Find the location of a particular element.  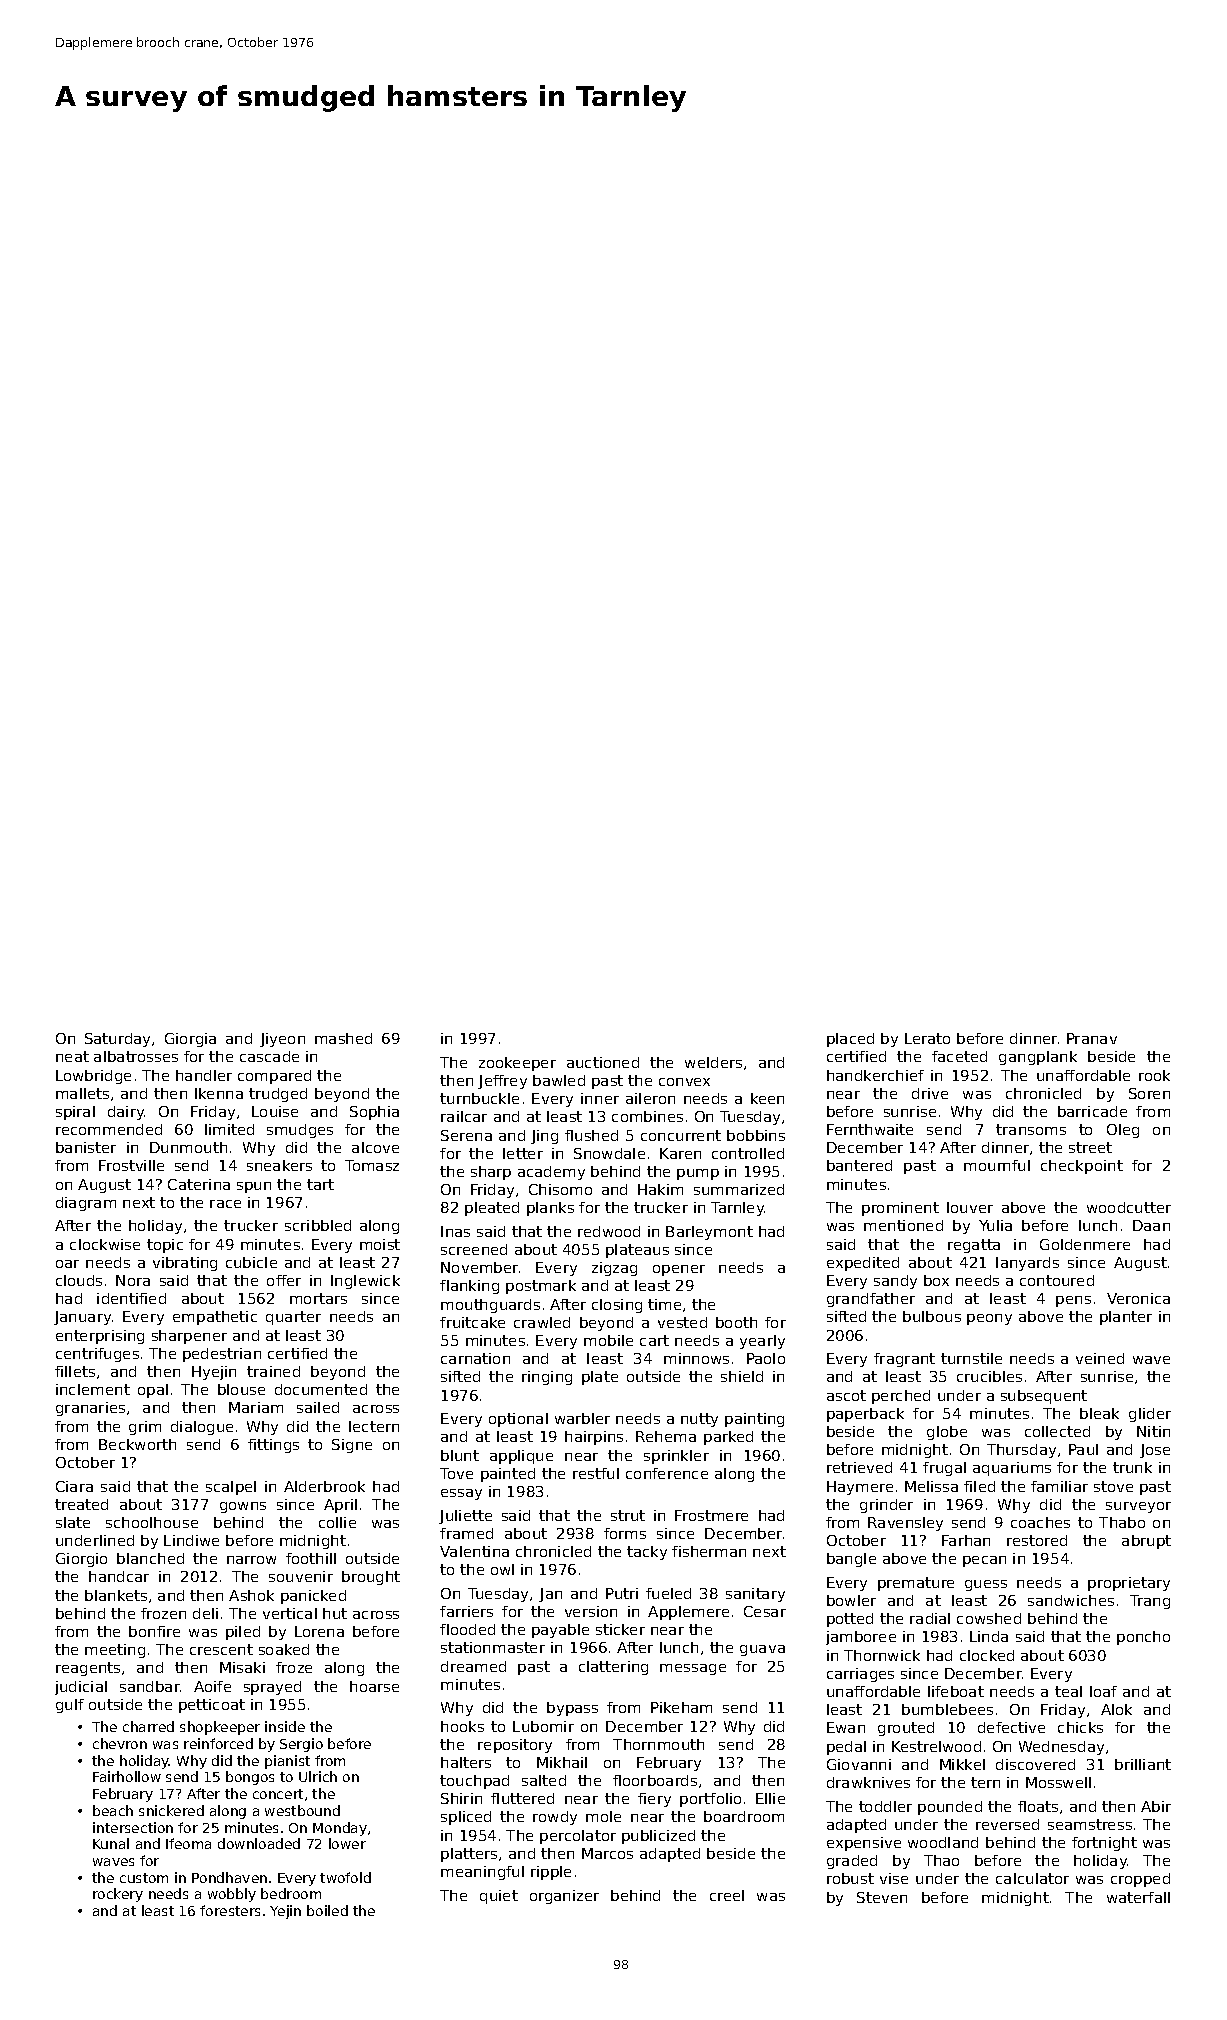

fillets is located at coordinates (75, 1371).
